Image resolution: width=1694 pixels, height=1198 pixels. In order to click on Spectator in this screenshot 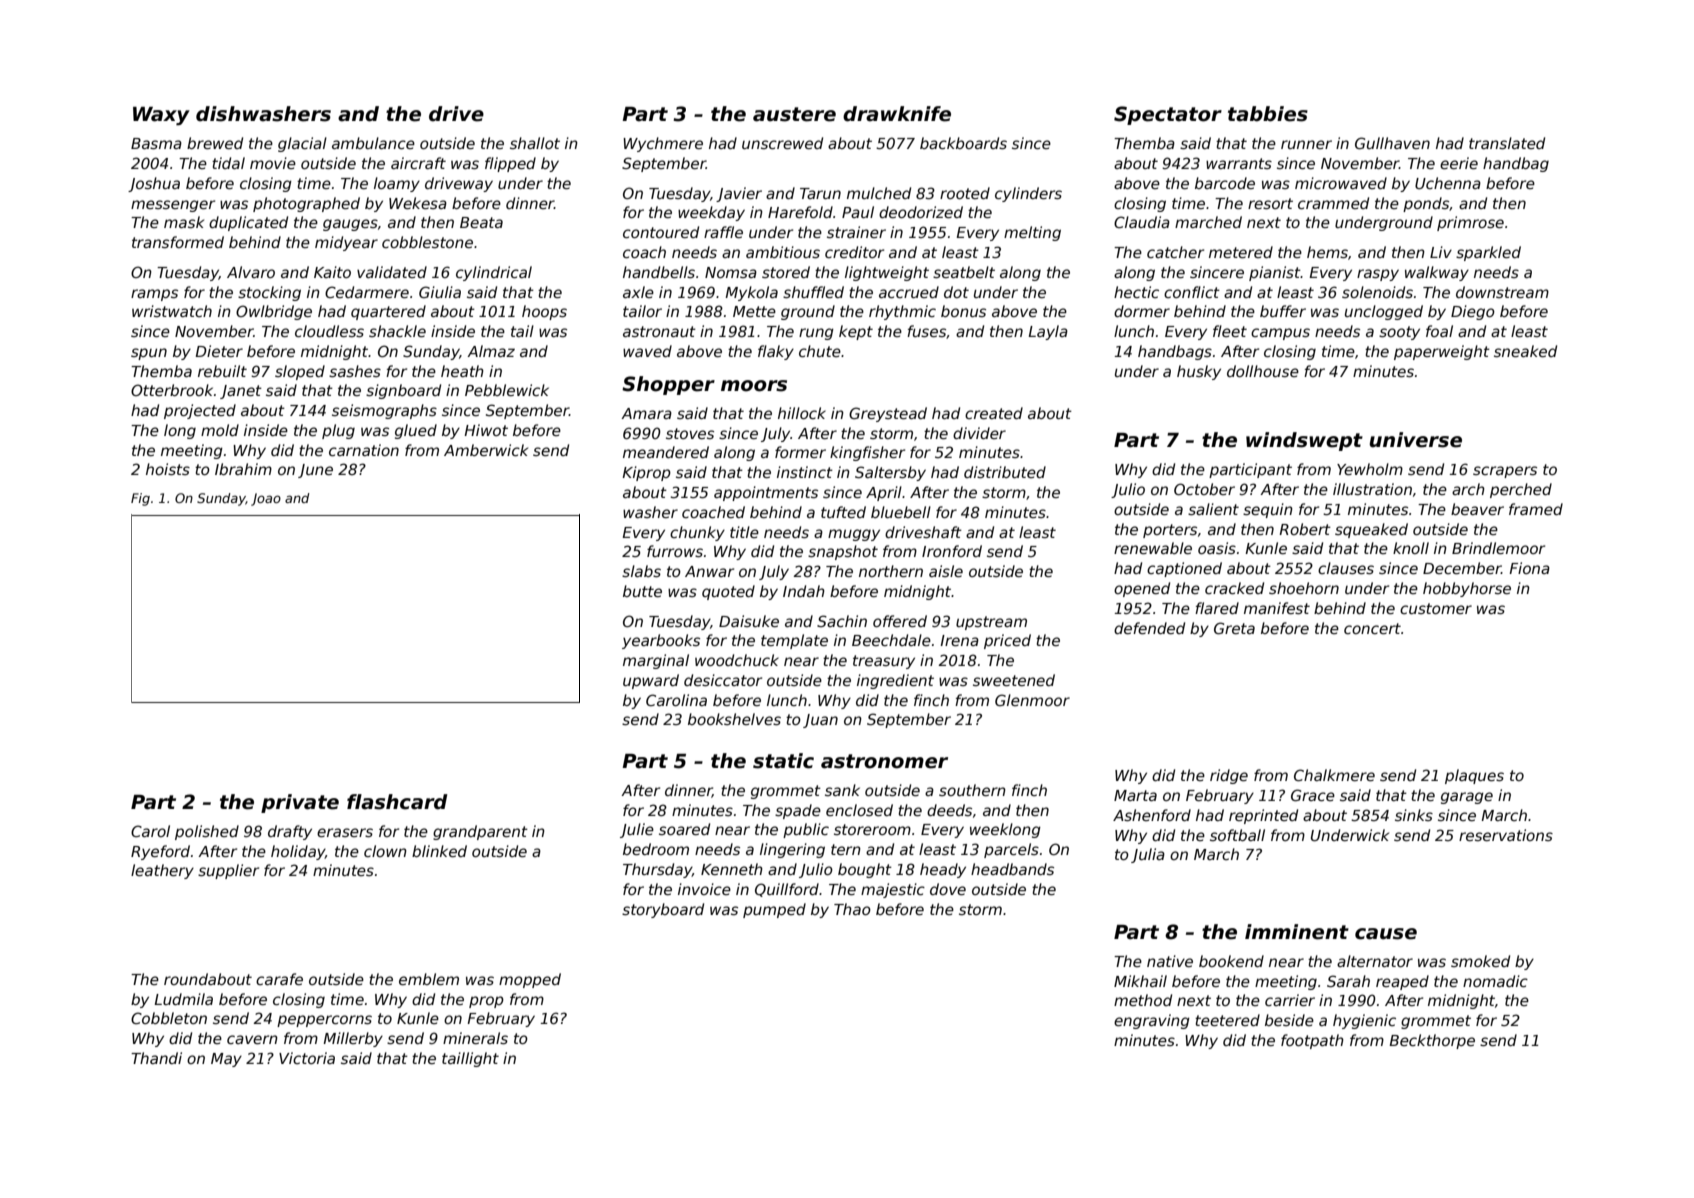, I will do `click(1168, 115)`.
